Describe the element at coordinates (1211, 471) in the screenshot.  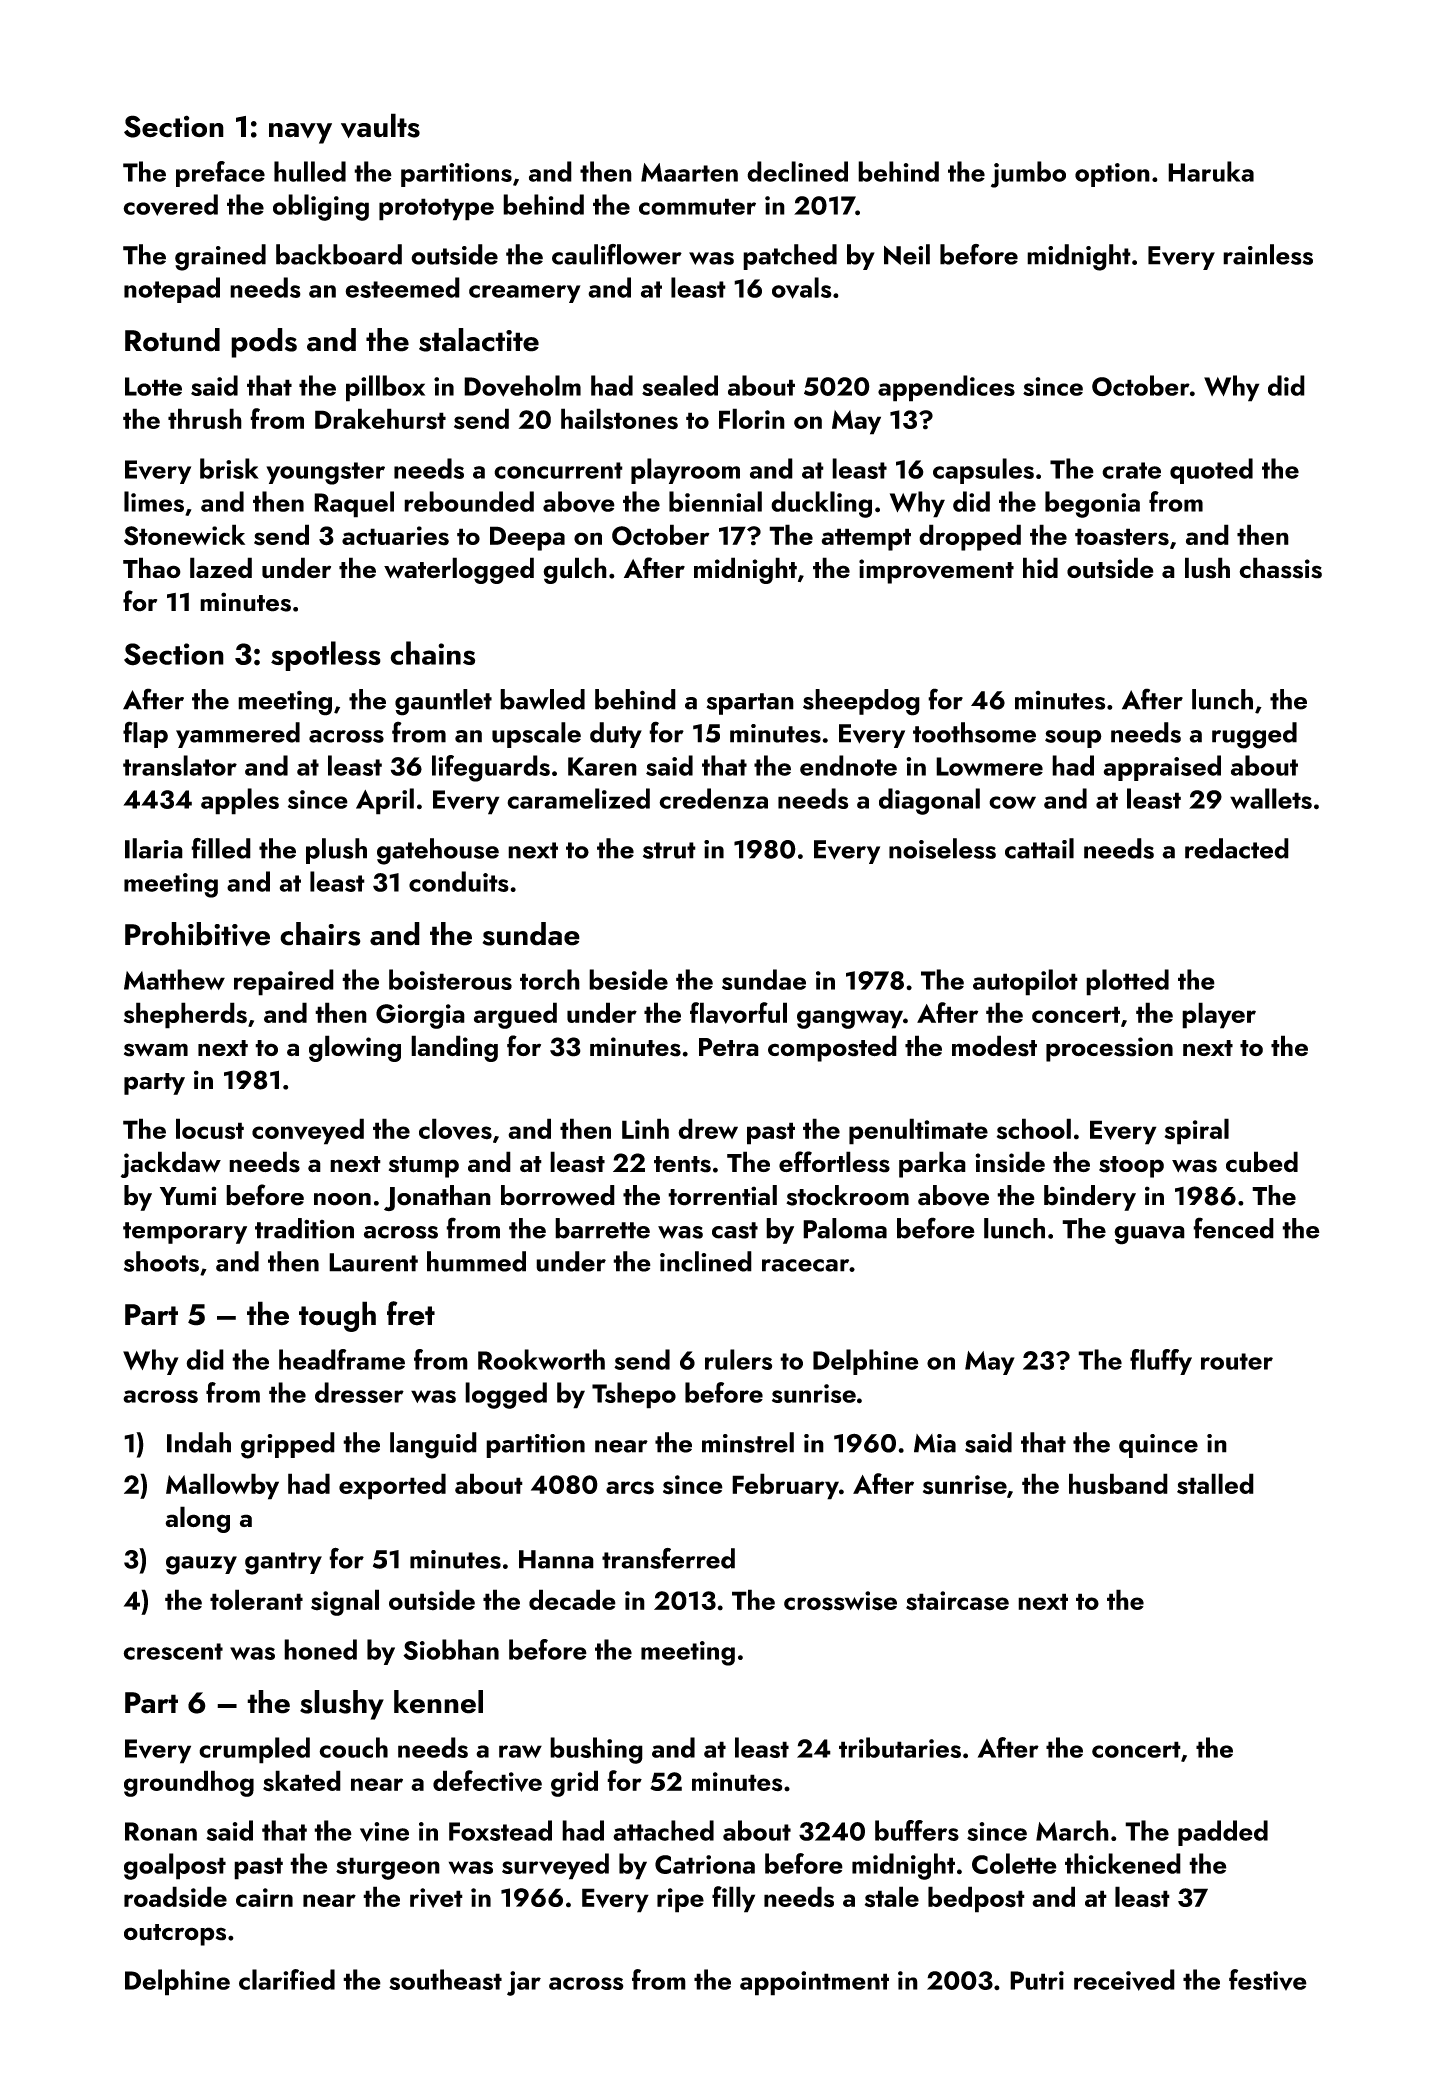
I see `quoted` at that location.
